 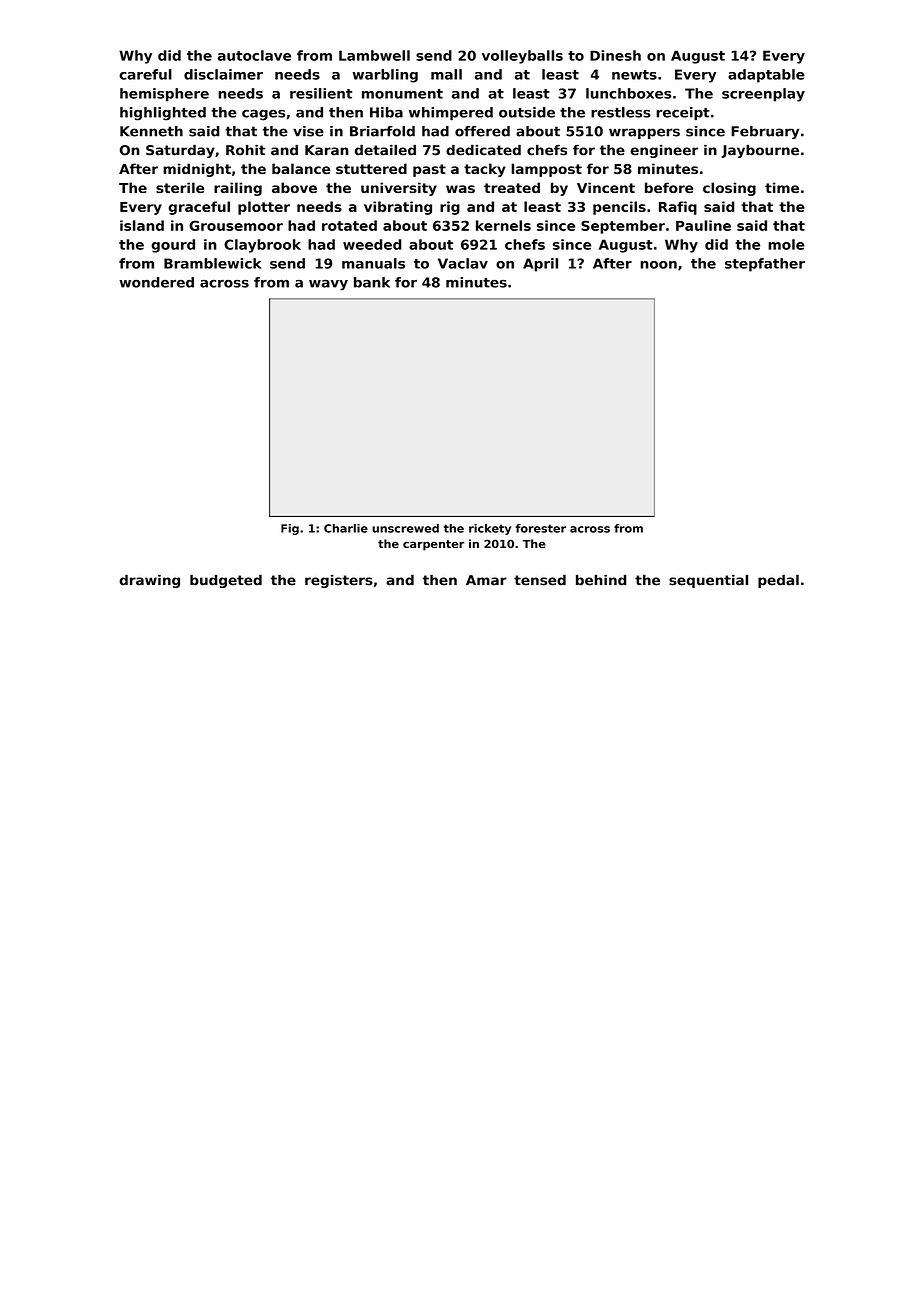 What do you see at coordinates (765, 265) in the screenshot?
I see `stepfather` at bounding box center [765, 265].
